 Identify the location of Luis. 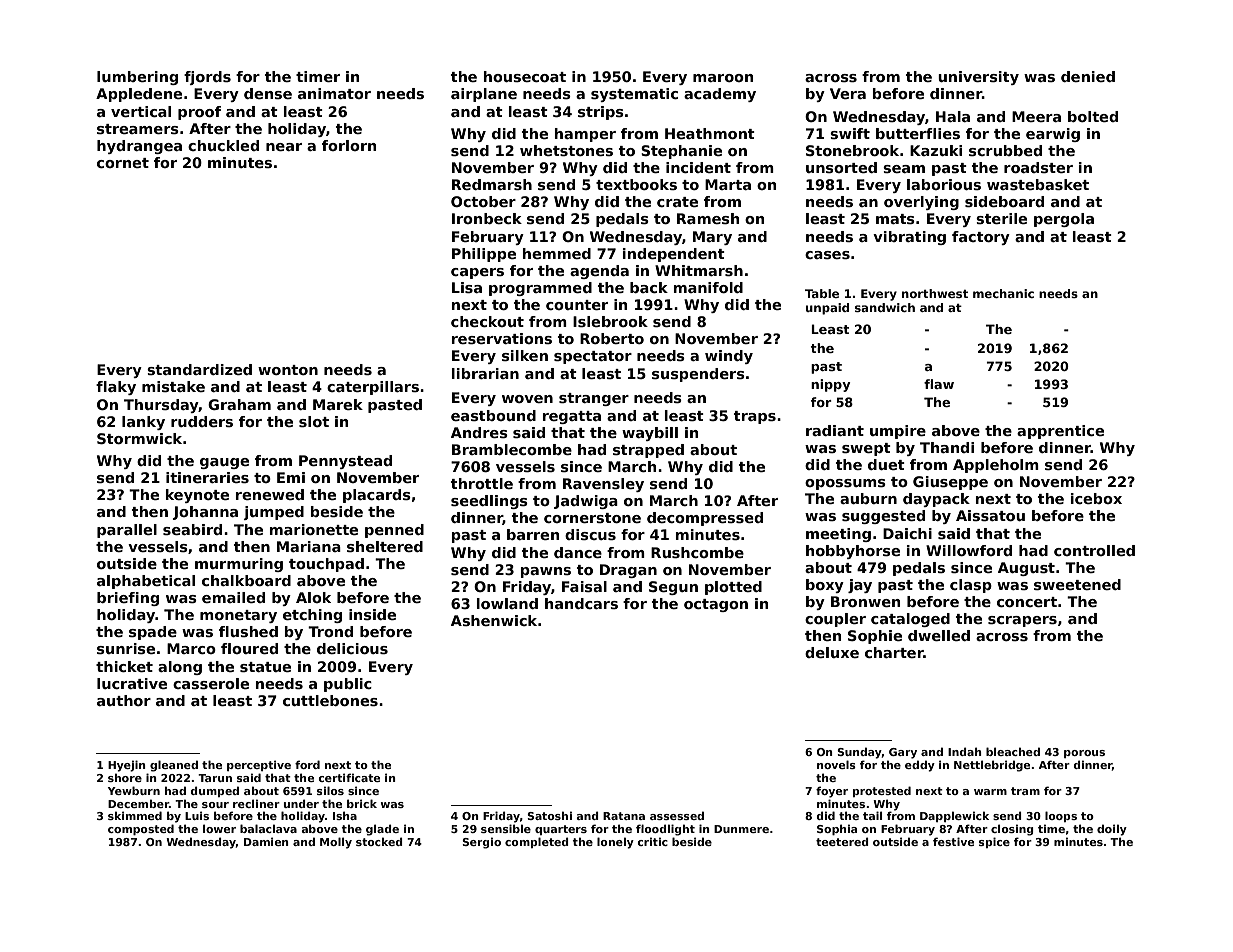
(197, 815).
